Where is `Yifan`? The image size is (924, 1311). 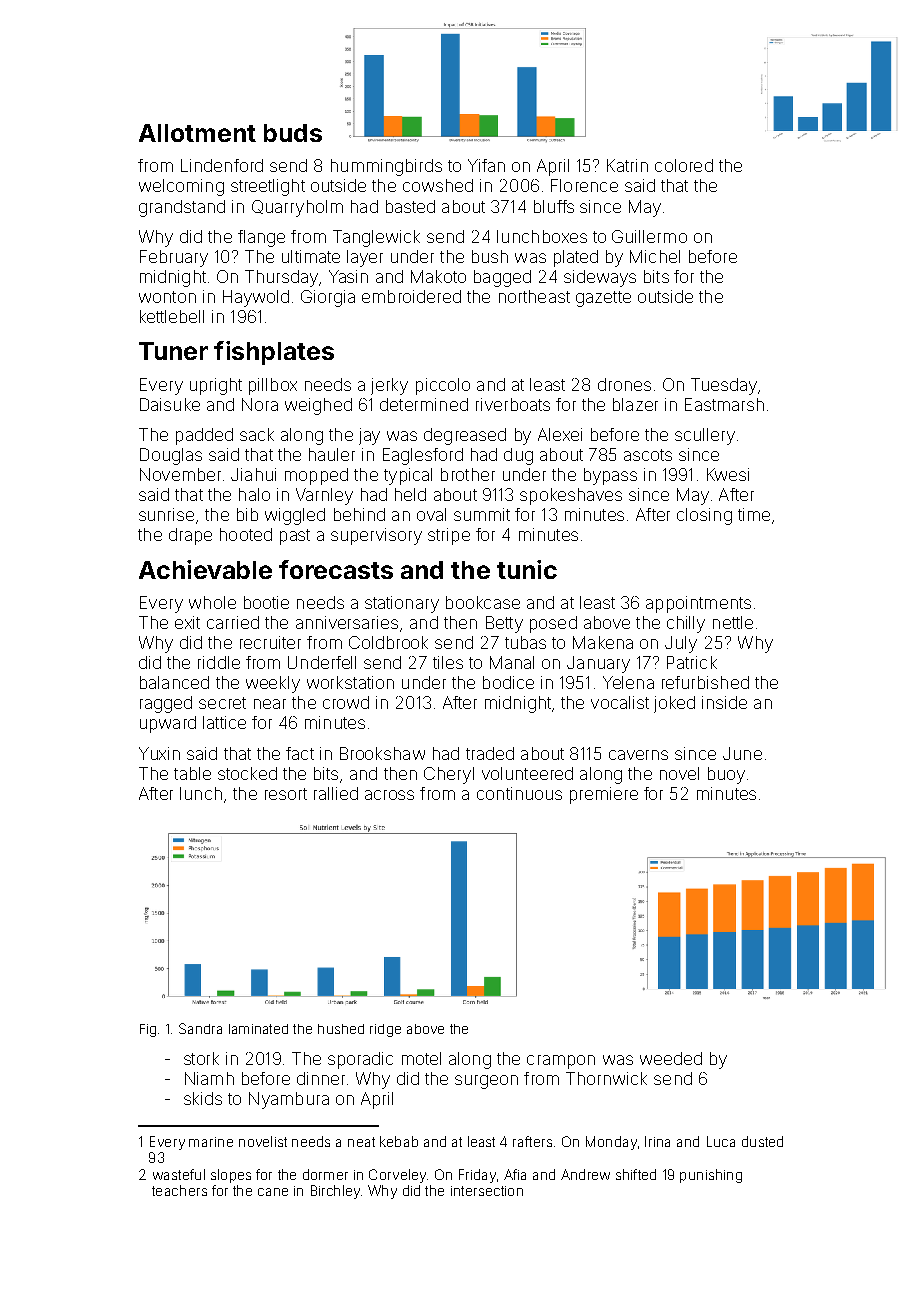
Yifan is located at coordinates (486, 165).
